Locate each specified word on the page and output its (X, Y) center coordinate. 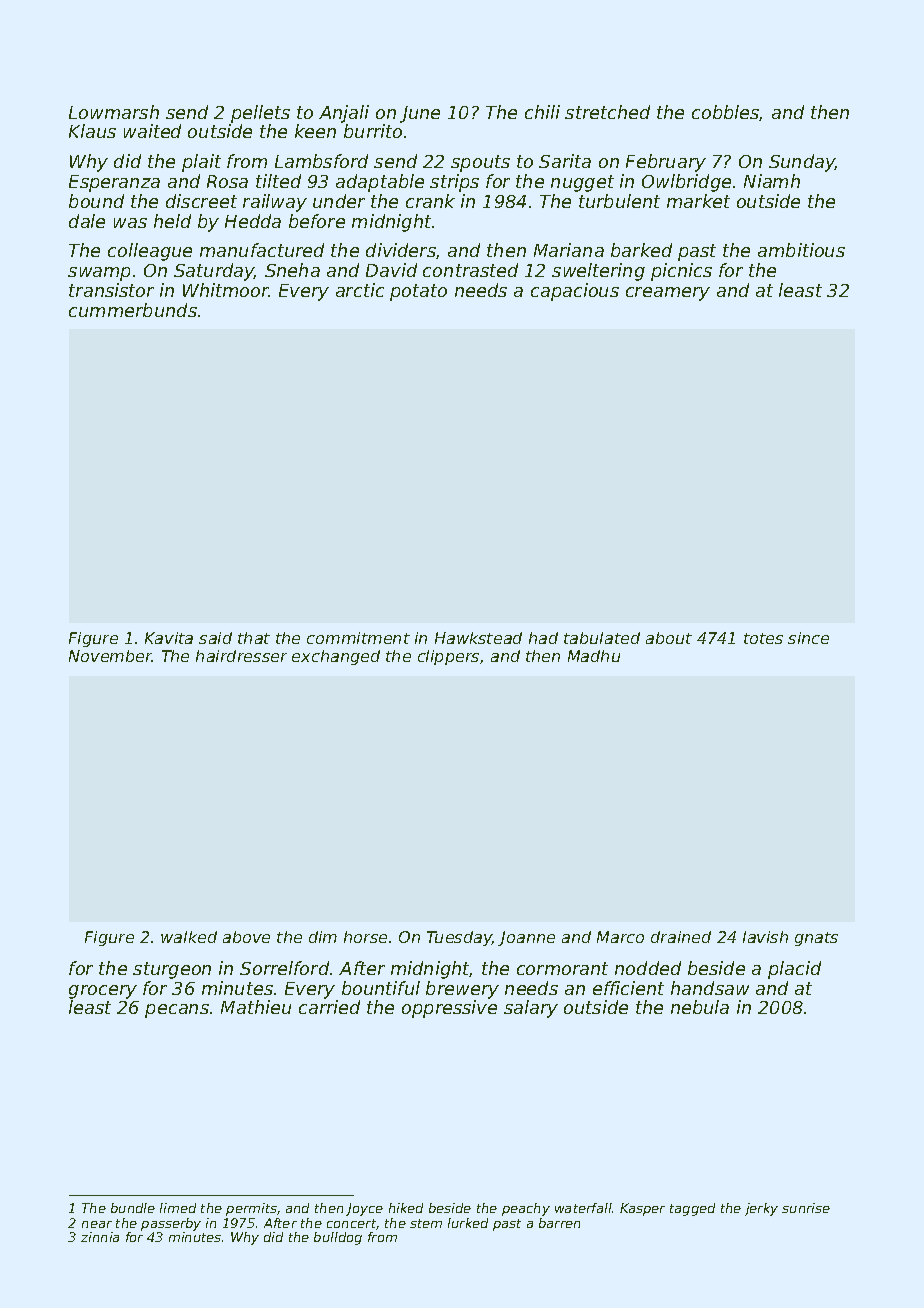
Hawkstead (478, 638)
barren (559, 1223)
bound (96, 201)
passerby (171, 1224)
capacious (575, 292)
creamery (668, 294)
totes (763, 638)
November (110, 656)
